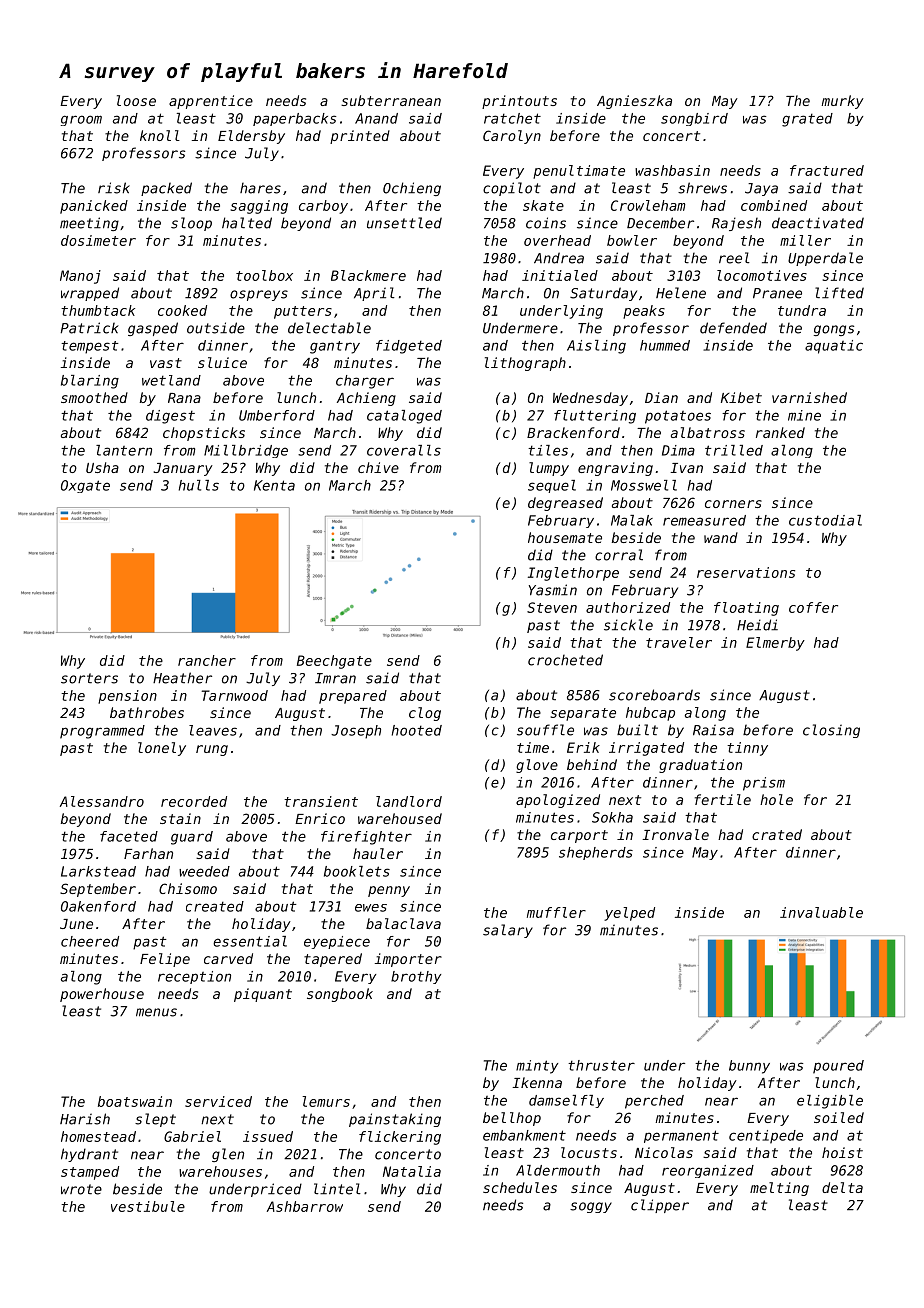  Describe the element at coordinates (274, 485) in the document. I see `Kenta` at that location.
